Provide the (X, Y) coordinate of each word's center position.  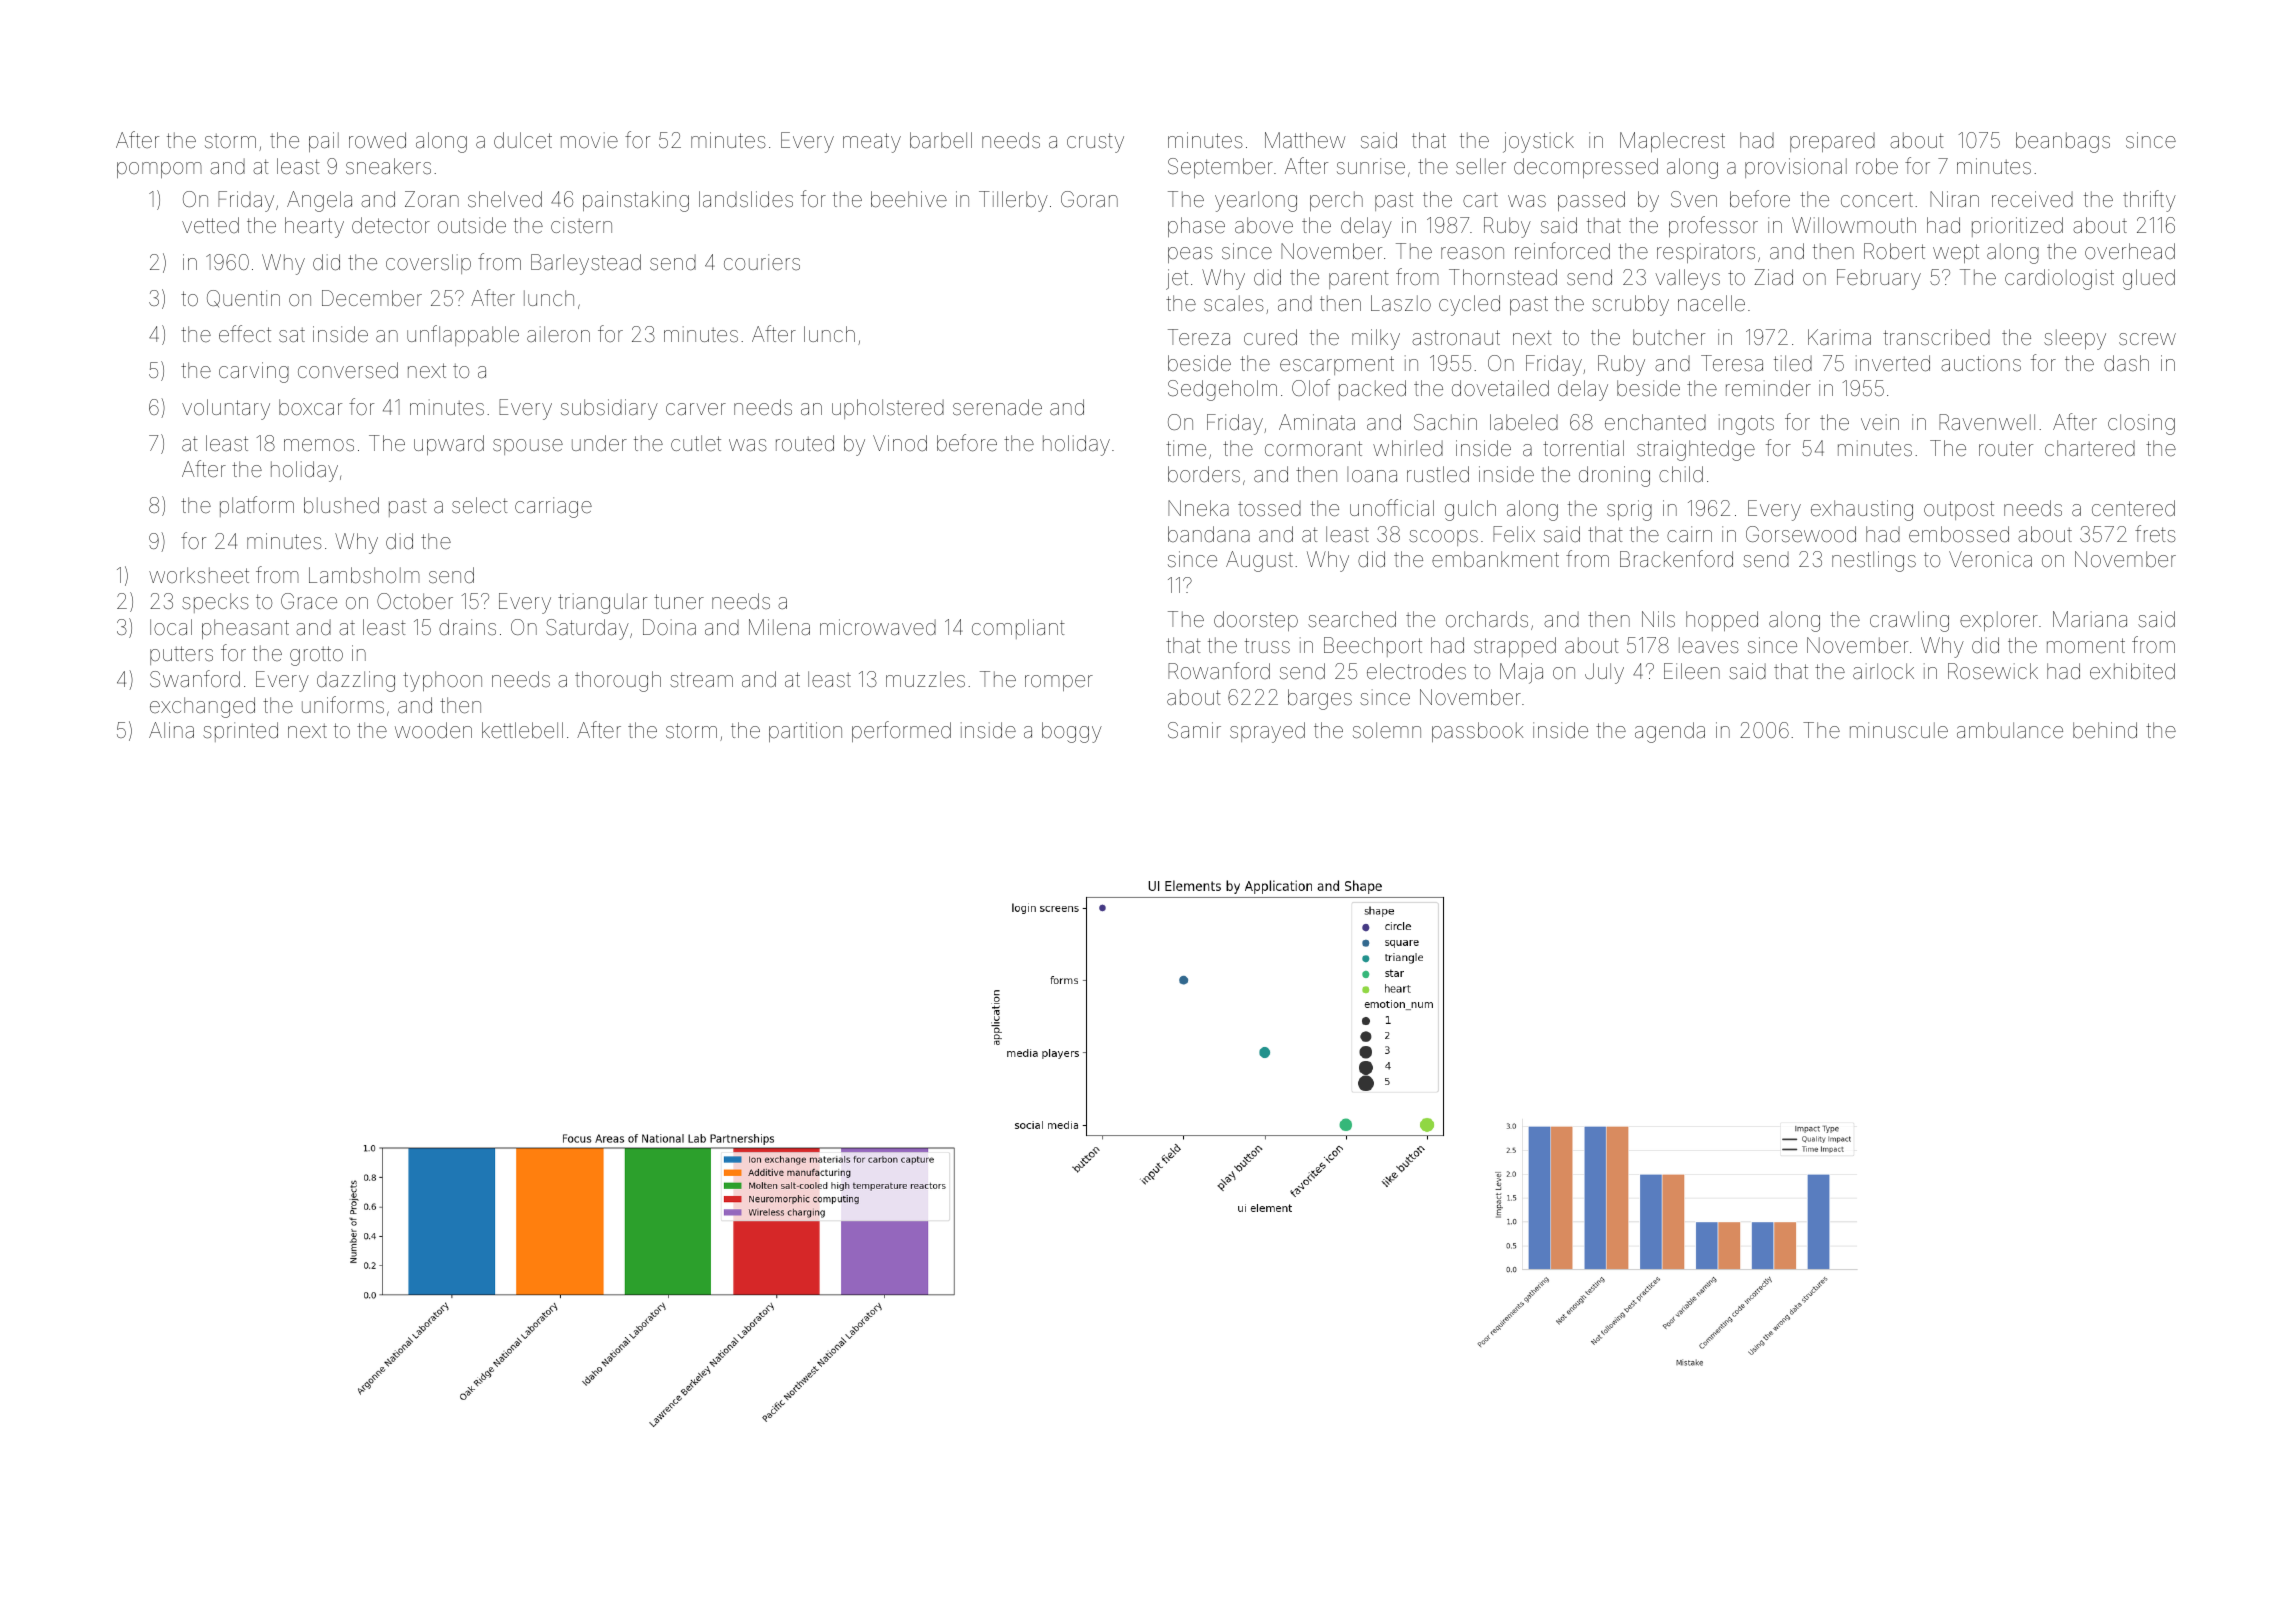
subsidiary (609, 409)
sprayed (1267, 732)
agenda (1670, 732)
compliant (1018, 629)
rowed (377, 140)
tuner (679, 602)
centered (2133, 508)
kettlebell (522, 730)
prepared (1832, 142)
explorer (1999, 621)
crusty (1095, 143)
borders (1204, 474)
